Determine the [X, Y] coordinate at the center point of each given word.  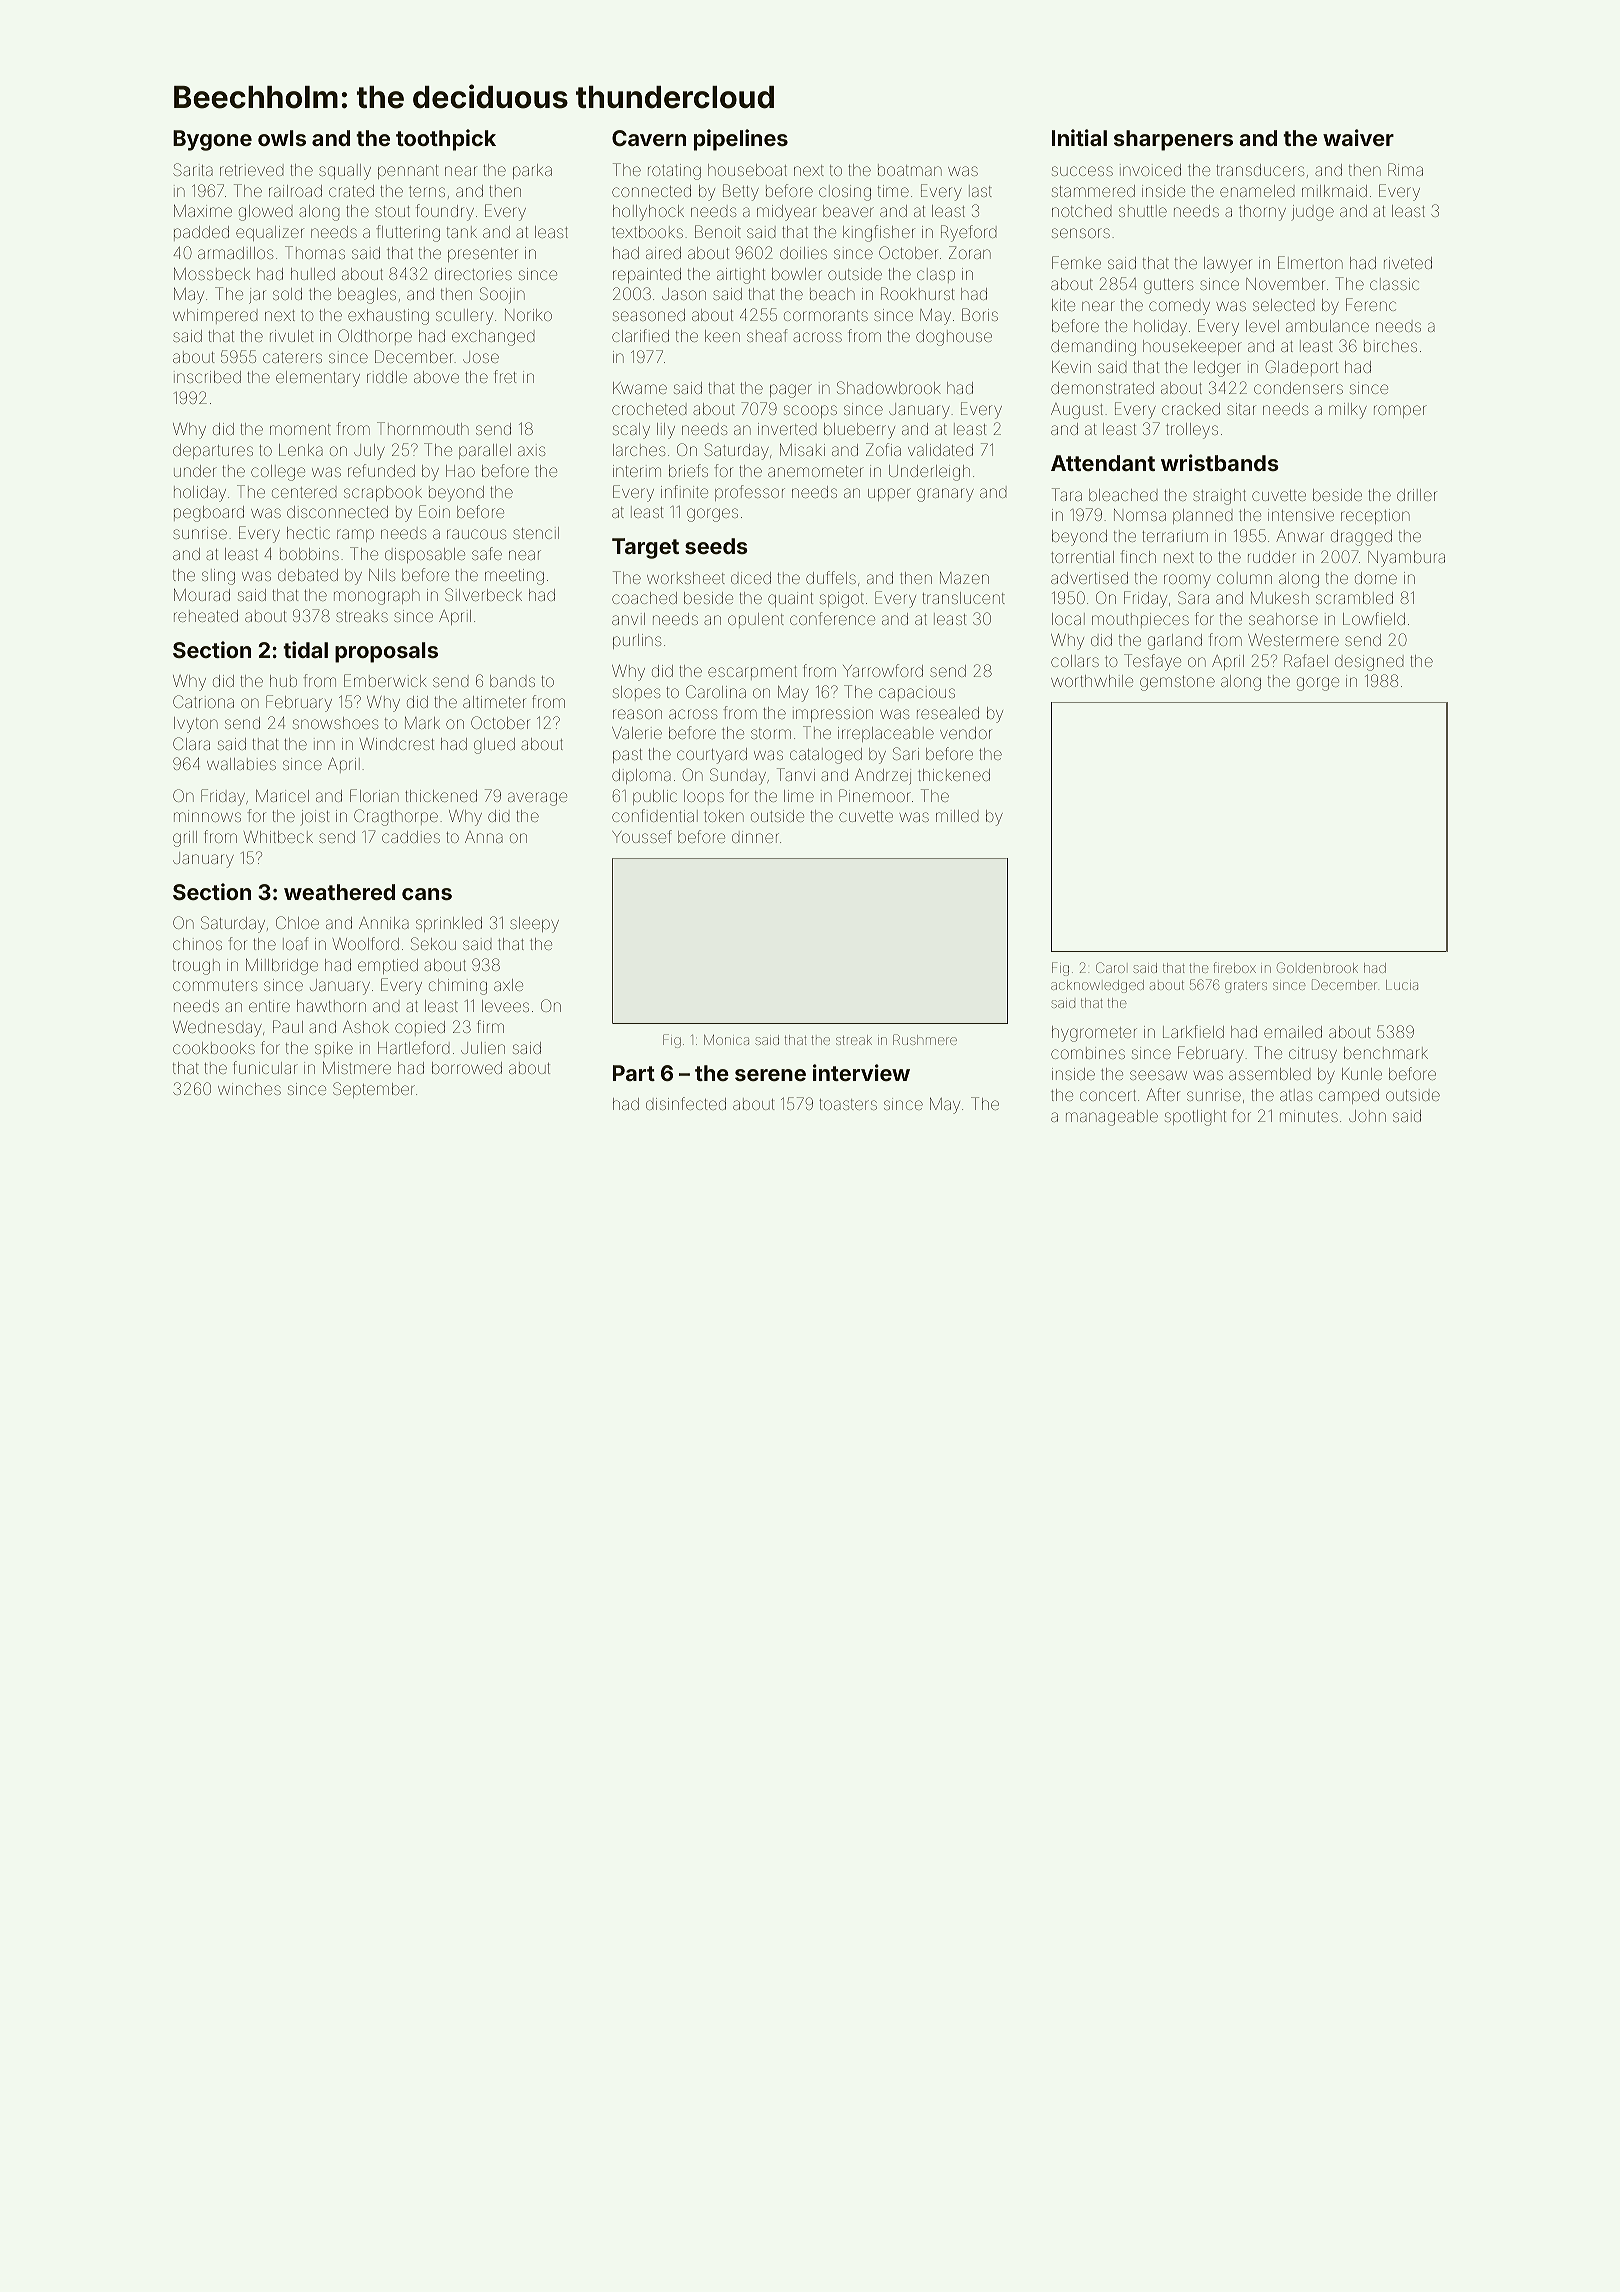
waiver [1358, 137]
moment [300, 429]
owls [282, 138]
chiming [458, 987]
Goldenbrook [1317, 967]
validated [940, 450]
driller [1417, 495]
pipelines [741, 140]
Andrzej [883, 776]
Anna [484, 837]
